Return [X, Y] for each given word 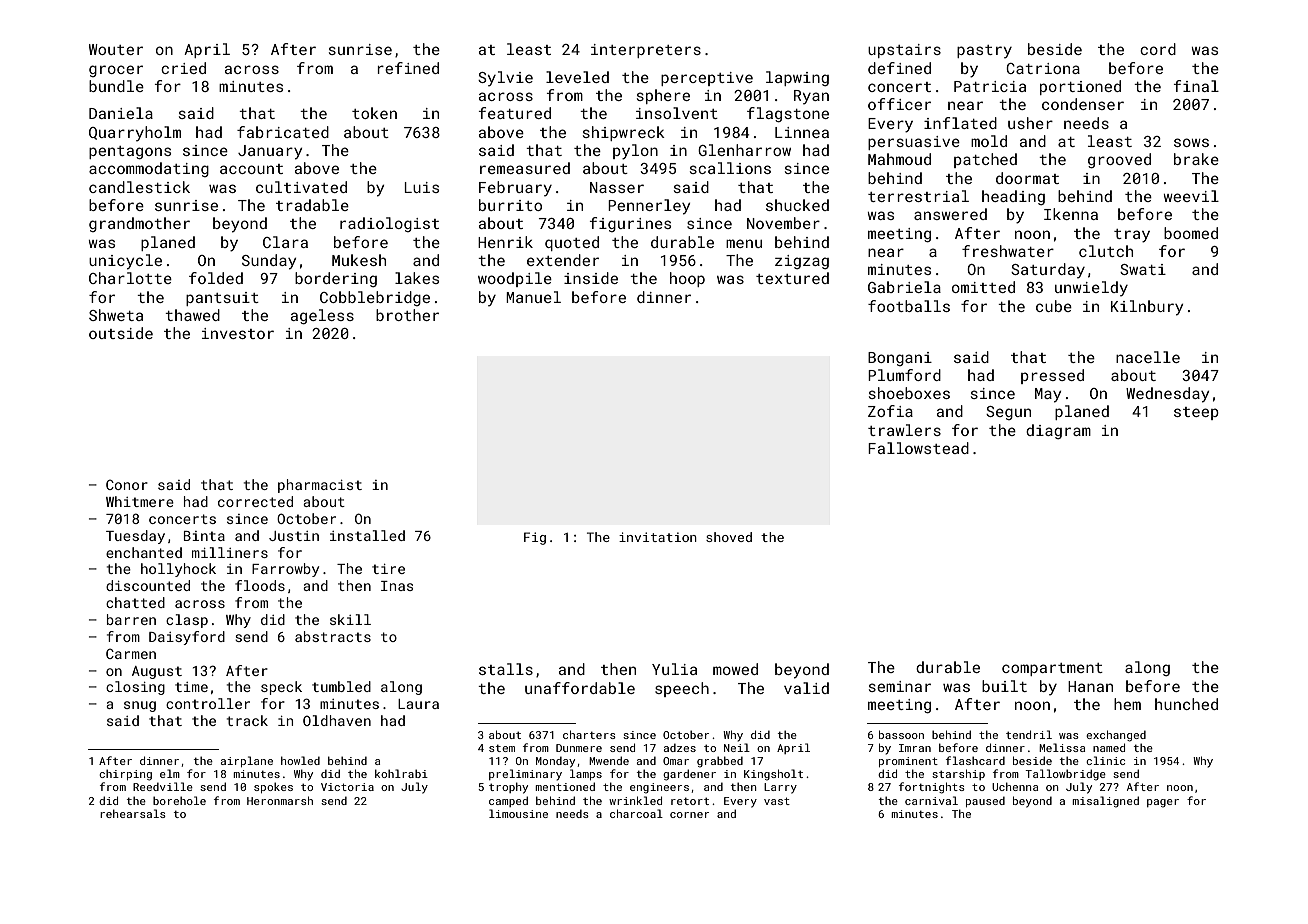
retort [690, 801]
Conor [127, 484]
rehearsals [133, 813]
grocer [116, 71]
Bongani [900, 359]
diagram [1058, 431]
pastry [984, 51]
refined [408, 68]
